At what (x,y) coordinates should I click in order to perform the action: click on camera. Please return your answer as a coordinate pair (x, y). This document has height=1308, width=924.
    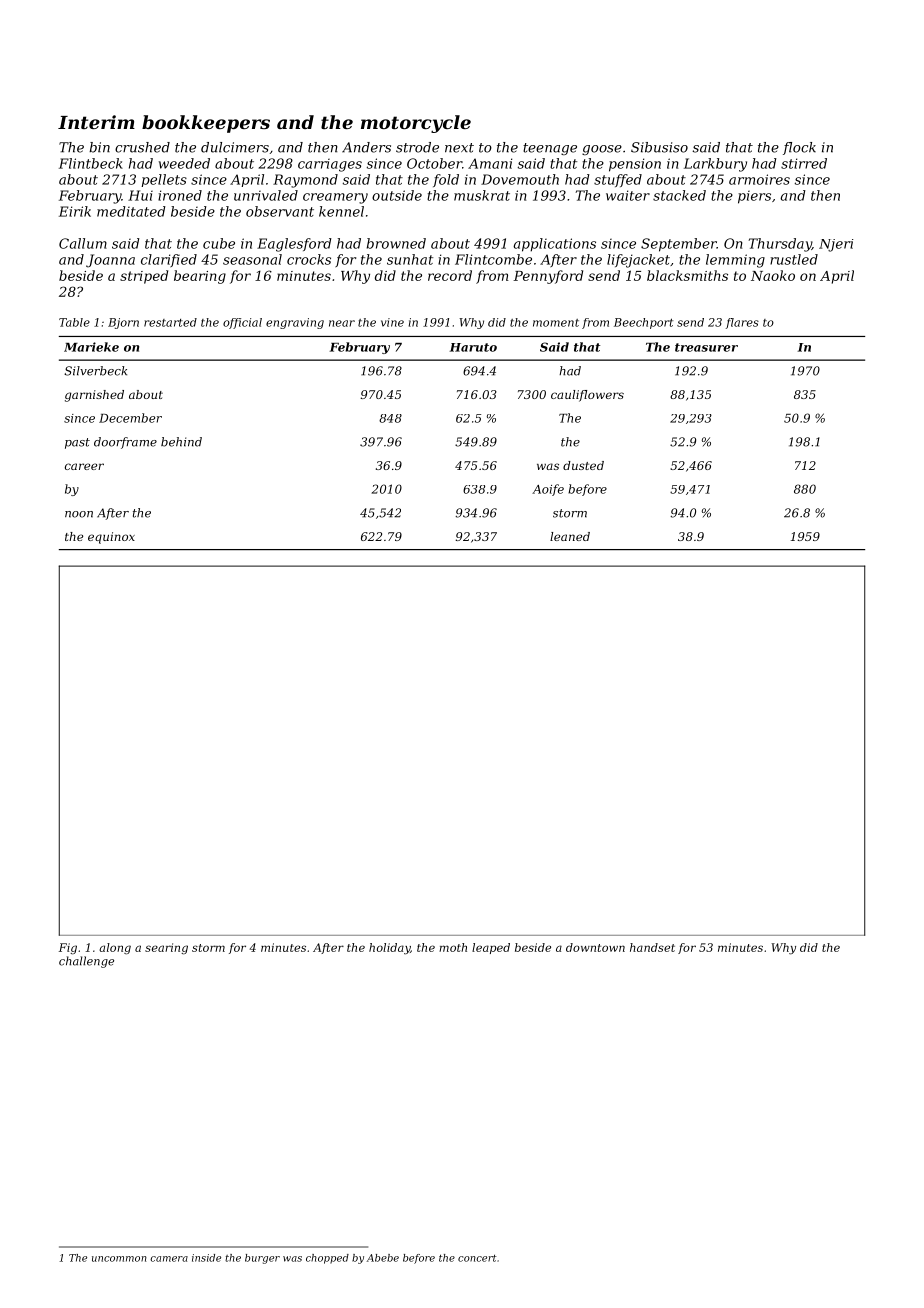
    Looking at the image, I should click on (169, 1259).
